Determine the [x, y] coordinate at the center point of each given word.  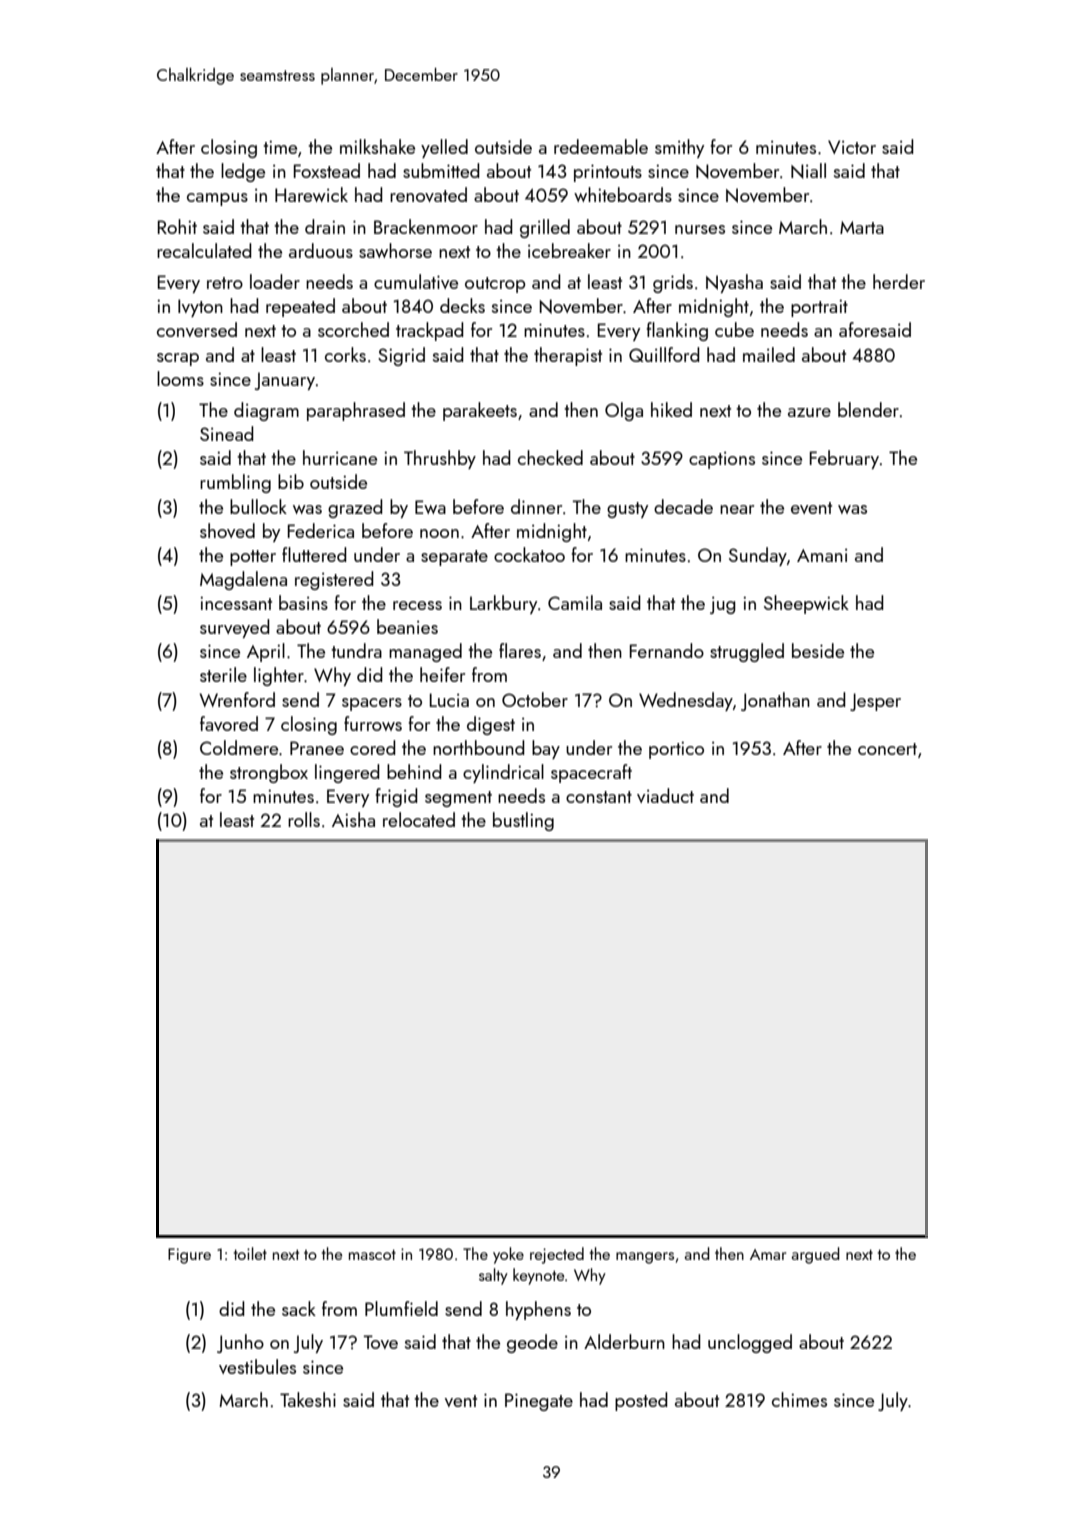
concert [887, 749]
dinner [536, 506]
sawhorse [395, 250]
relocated [419, 819]
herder [899, 281]
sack [299, 1308]
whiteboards [623, 194]
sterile [223, 674]
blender [868, 409]
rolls [304, 819]
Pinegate [539, 1402]
